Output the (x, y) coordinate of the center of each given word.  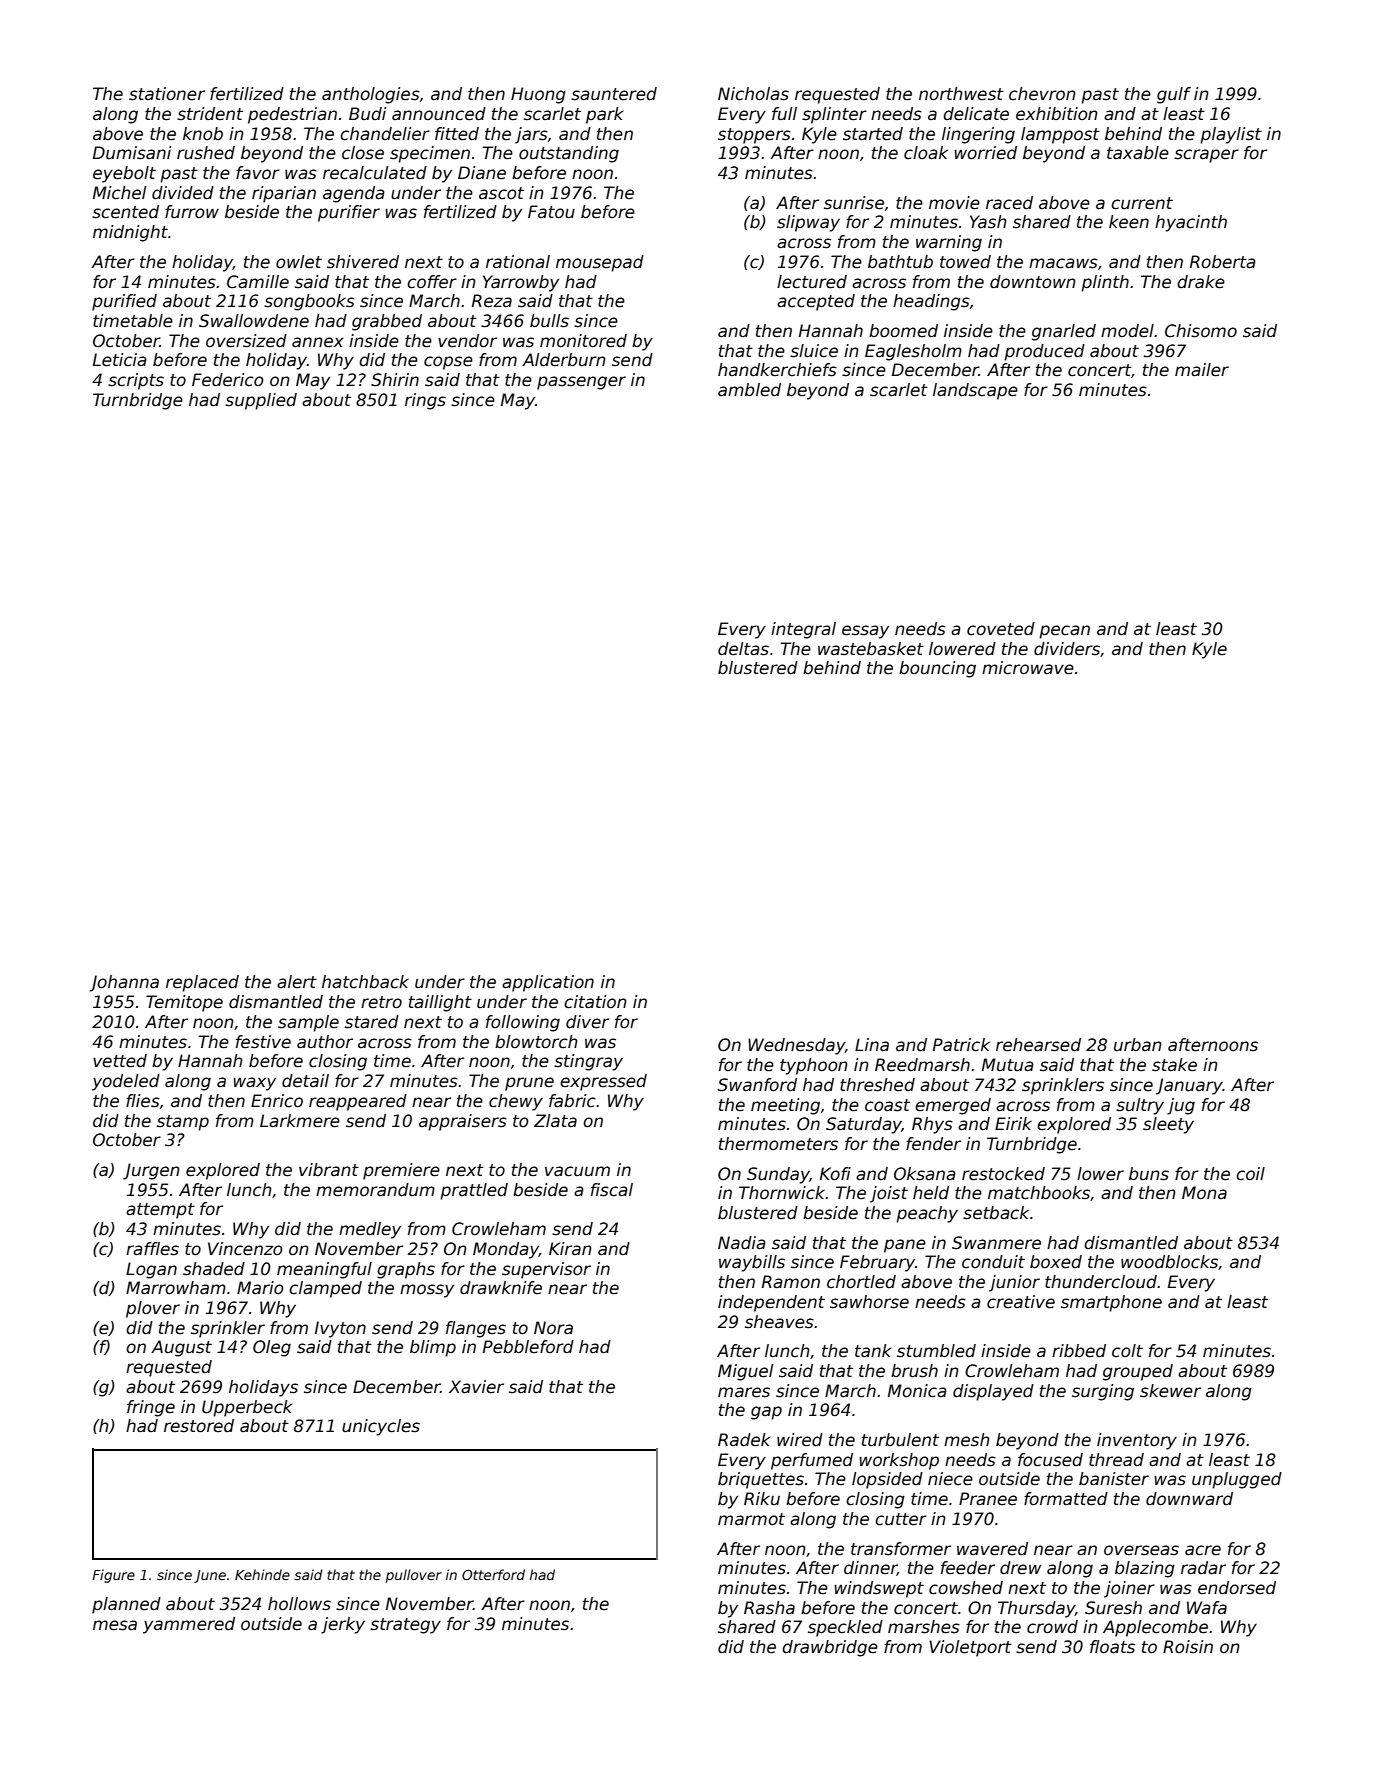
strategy (405, 1626)
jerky (343, 1625)
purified (124, 302)
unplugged (1237, 1480)
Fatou (551, 212)
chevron (1042, 94)
